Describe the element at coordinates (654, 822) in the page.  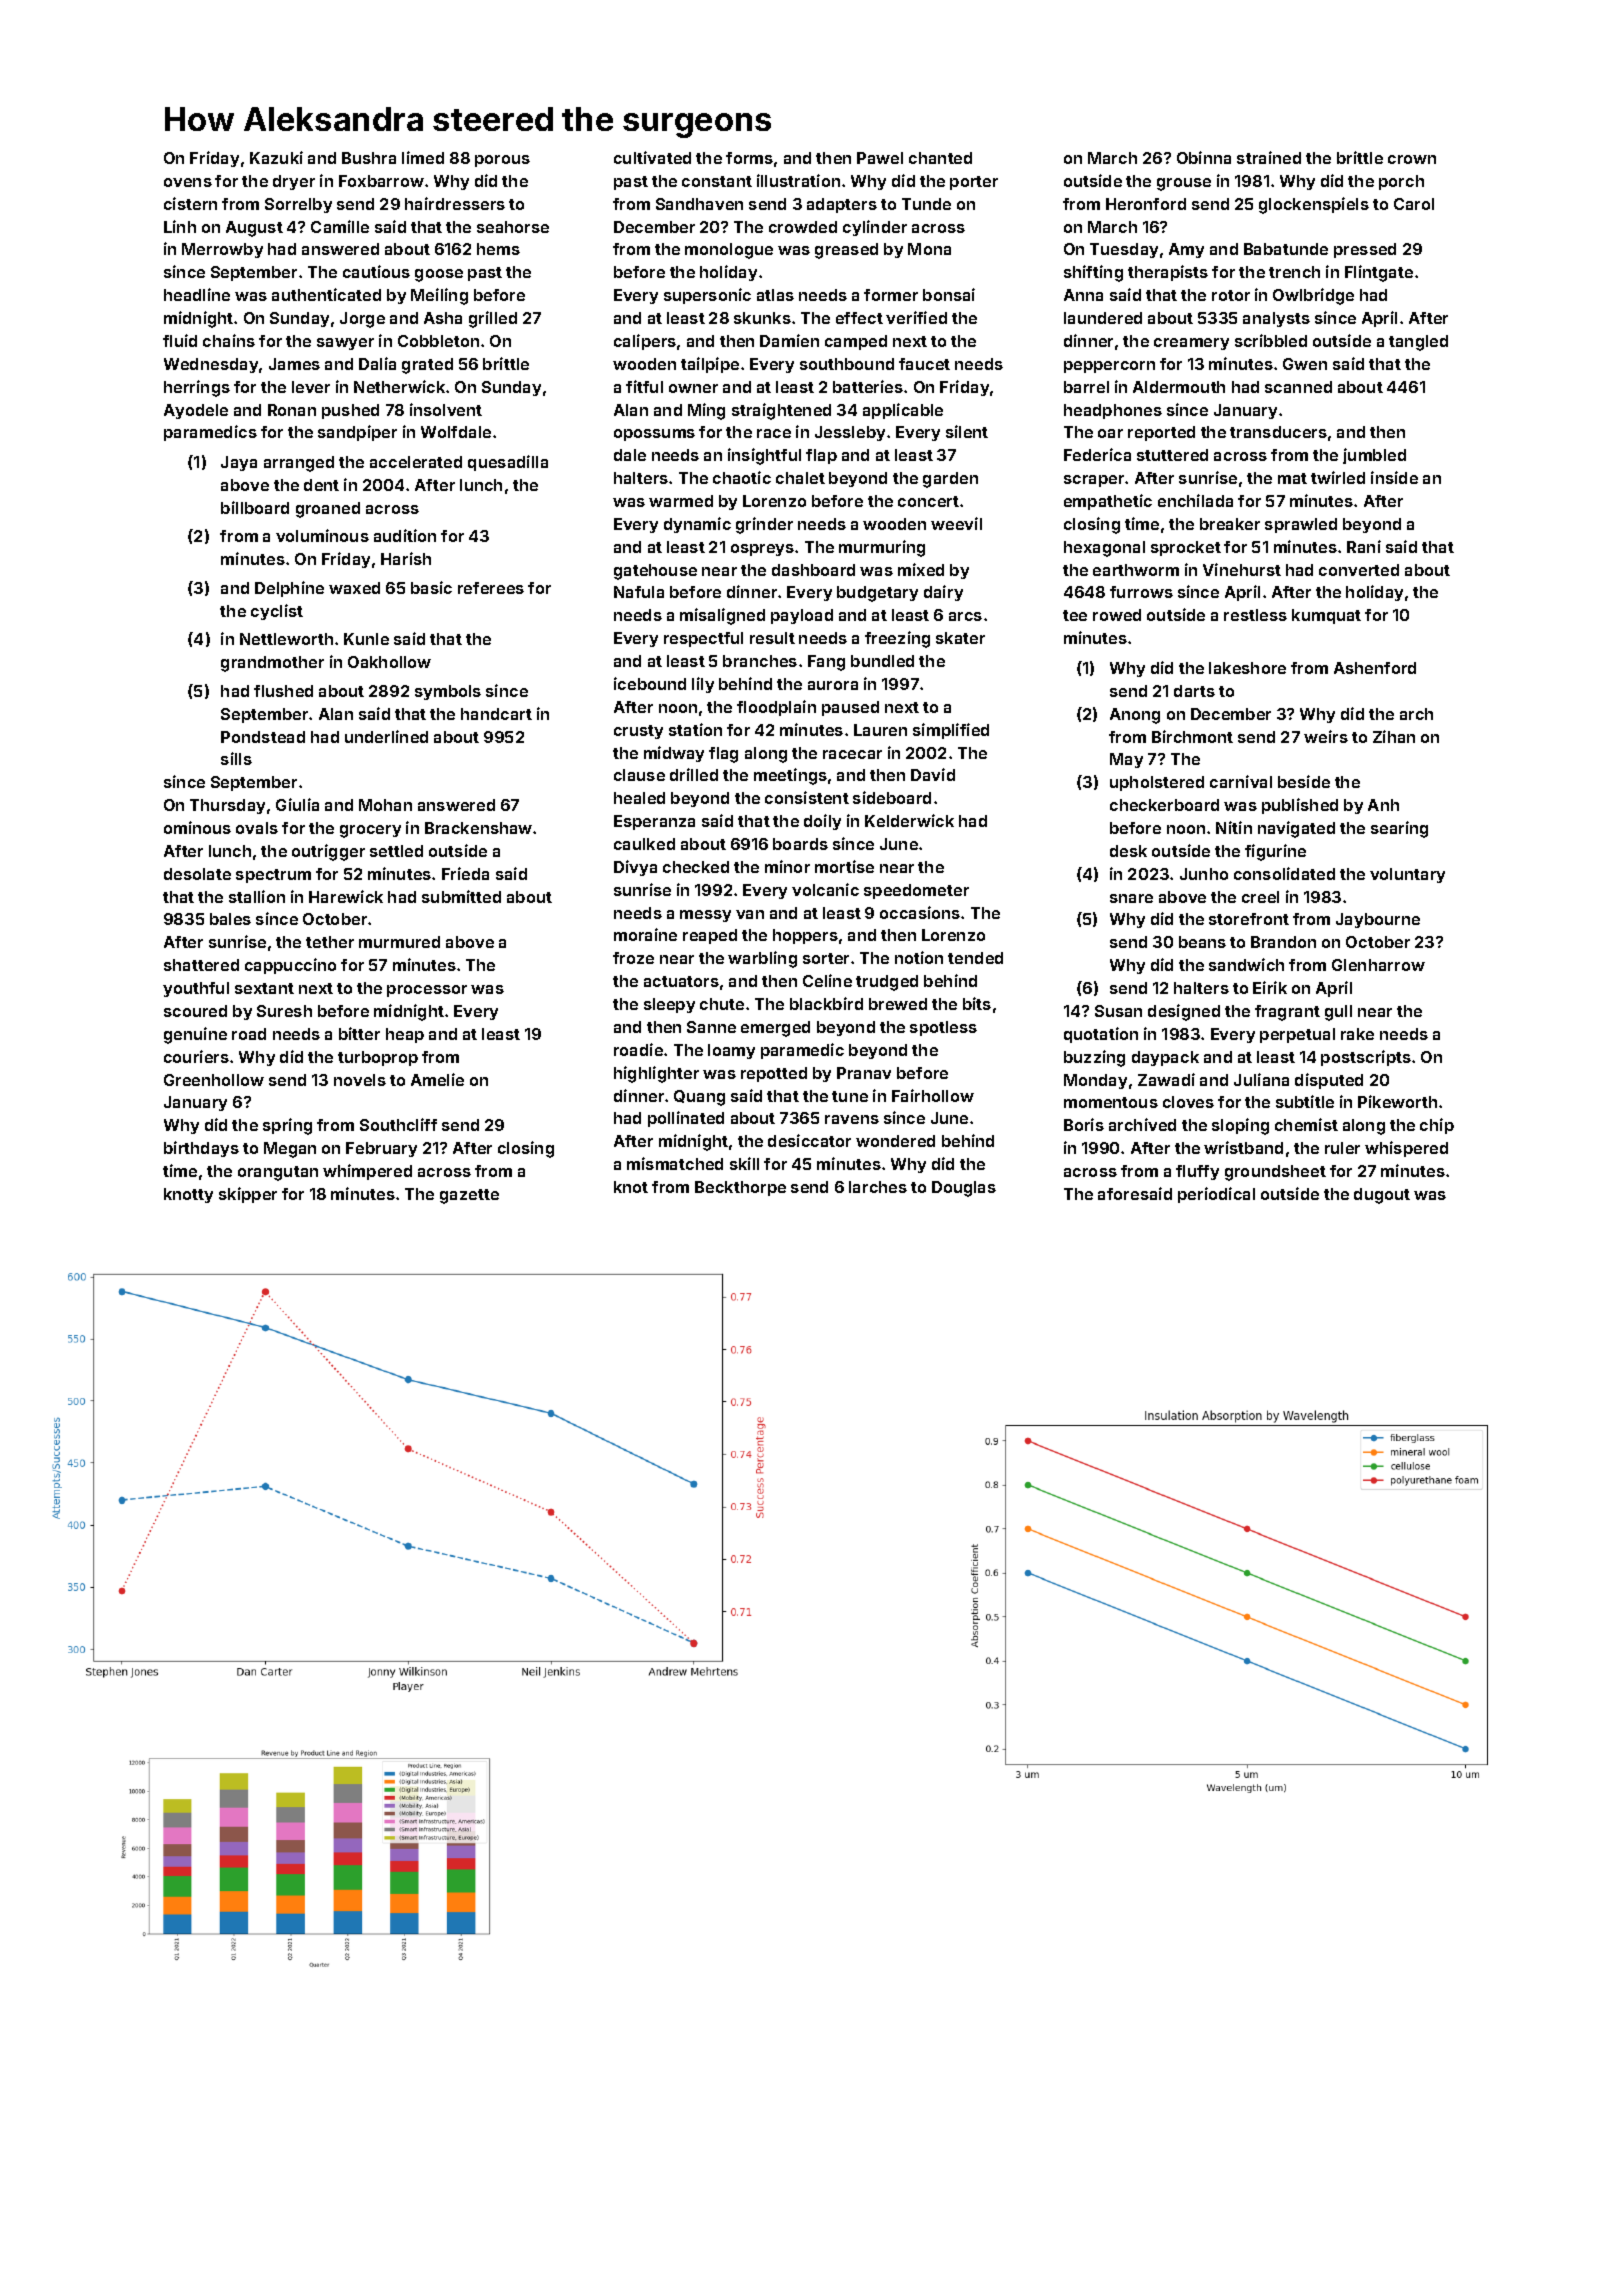
I see `Esperanza` at that location.
